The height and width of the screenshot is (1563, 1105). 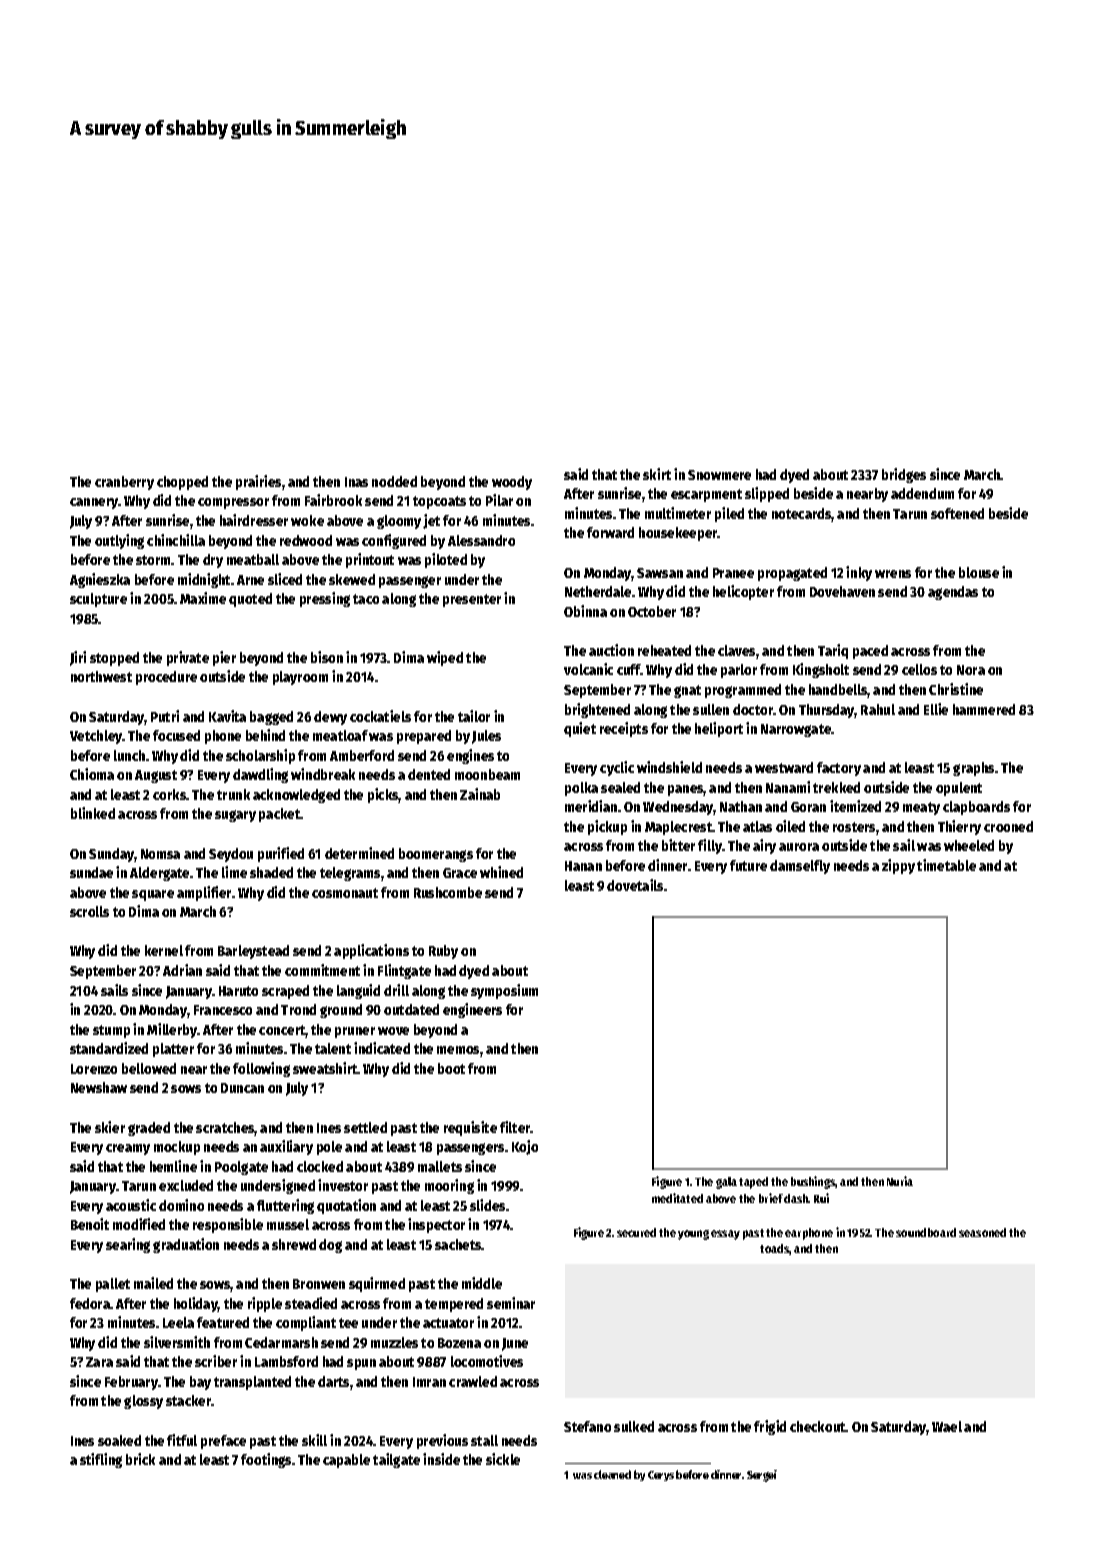 What do you see at coordinates (182, 483) in the screenshot?
I see `chopped` at bounding box center [182, 483].
